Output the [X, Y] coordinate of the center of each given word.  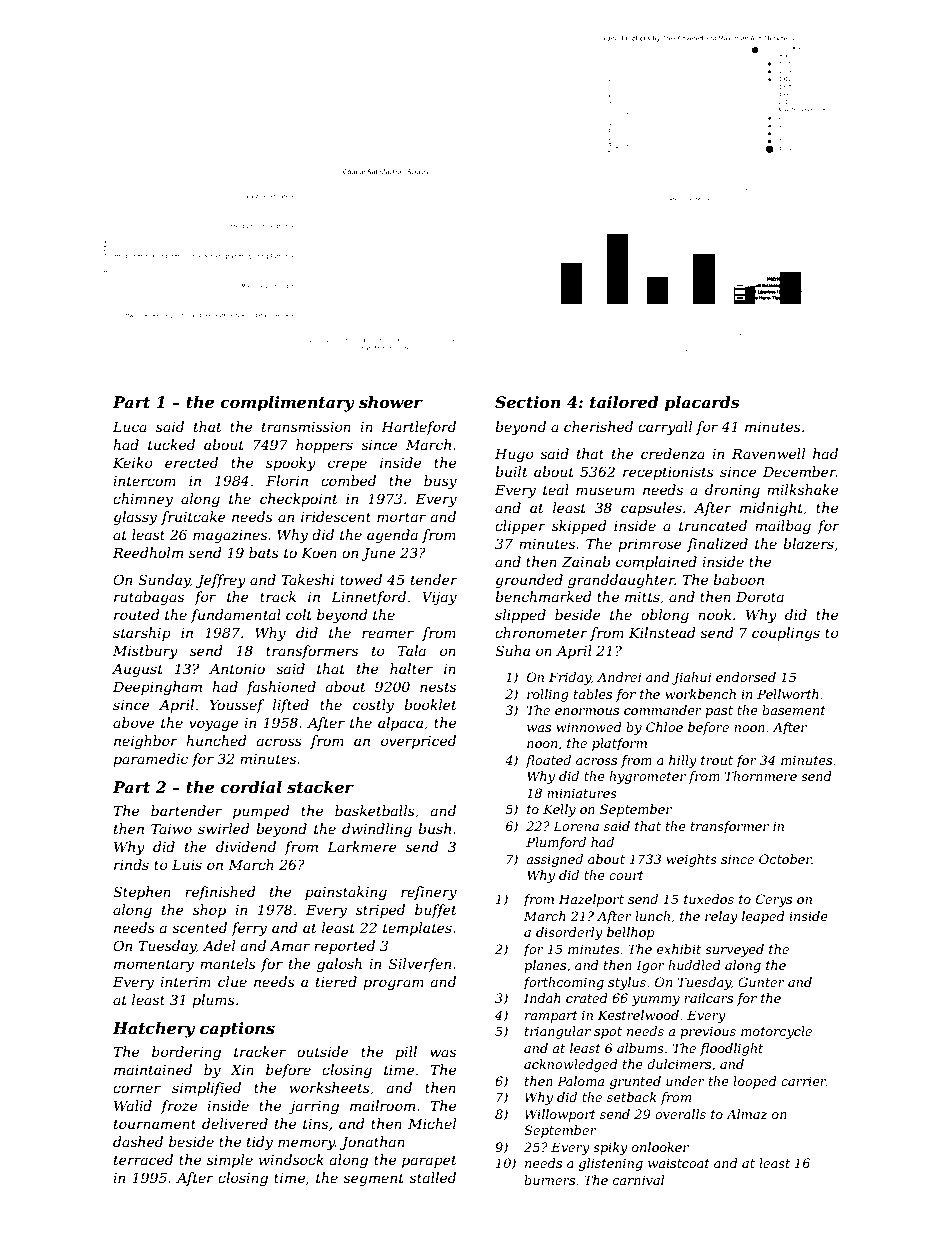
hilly [683, 761]
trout [717, 760]
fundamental [236, 616]
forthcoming [563, 983]
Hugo [514, 455]
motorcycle [776, 1032]
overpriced [418, 742]
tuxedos [709, 899]
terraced [143, 1159]
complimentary [287, 404]
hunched [216, 740]
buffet [436, 911]
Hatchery [153, 1030]
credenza [673, 454]
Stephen [142, 893]
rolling [548, 695]
